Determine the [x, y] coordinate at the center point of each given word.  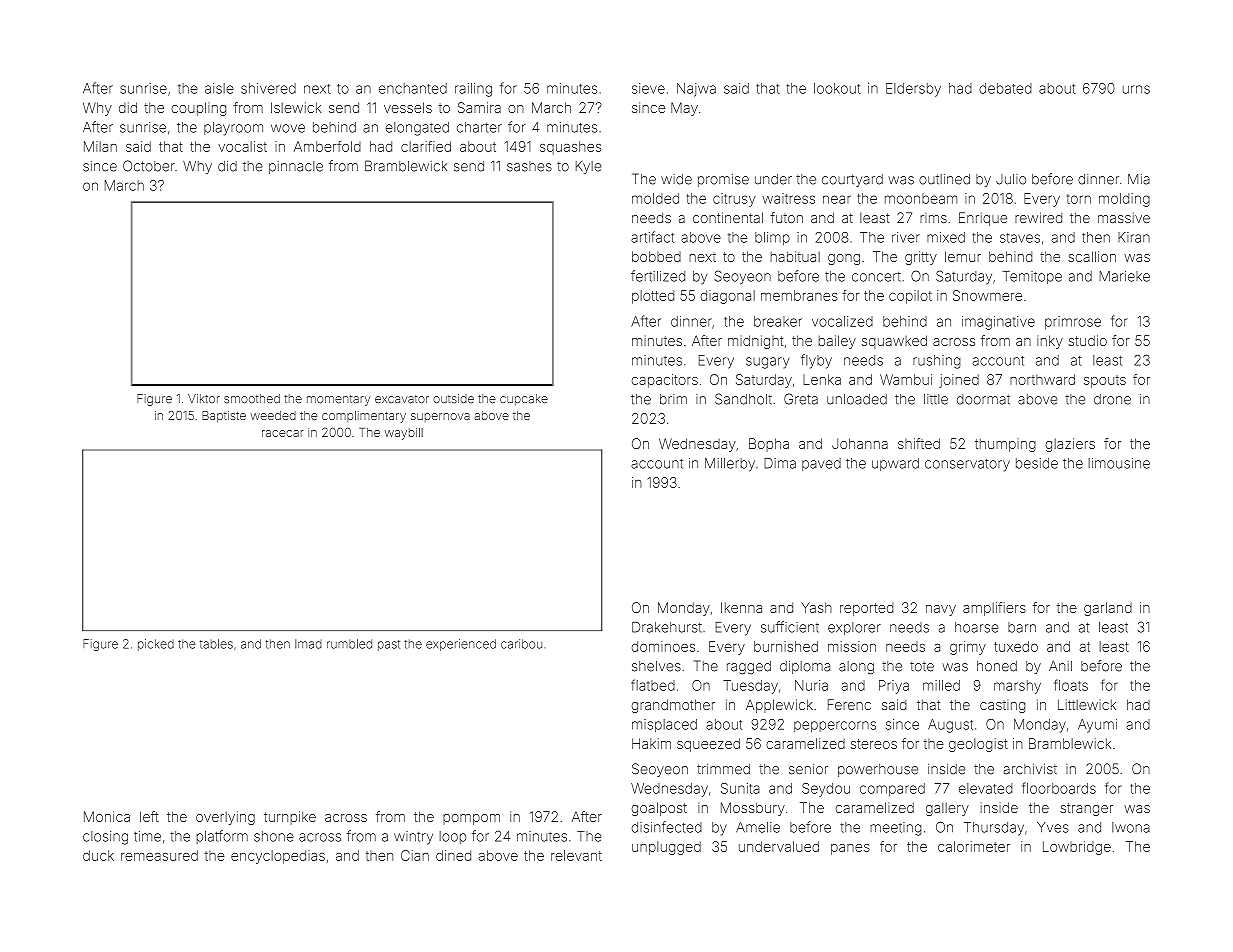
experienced [461, 645]
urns [1136, 89]
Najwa [696, 90]
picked [156, 645]
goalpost [659, 809]
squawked [894, 342]
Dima [780, 463]
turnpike [290, 818]
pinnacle [296, 167]
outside [453, 398]
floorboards [1059, 788]
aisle [219, 88]
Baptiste [224, 417]
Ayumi [1097, 726]
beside [1037, 463]
